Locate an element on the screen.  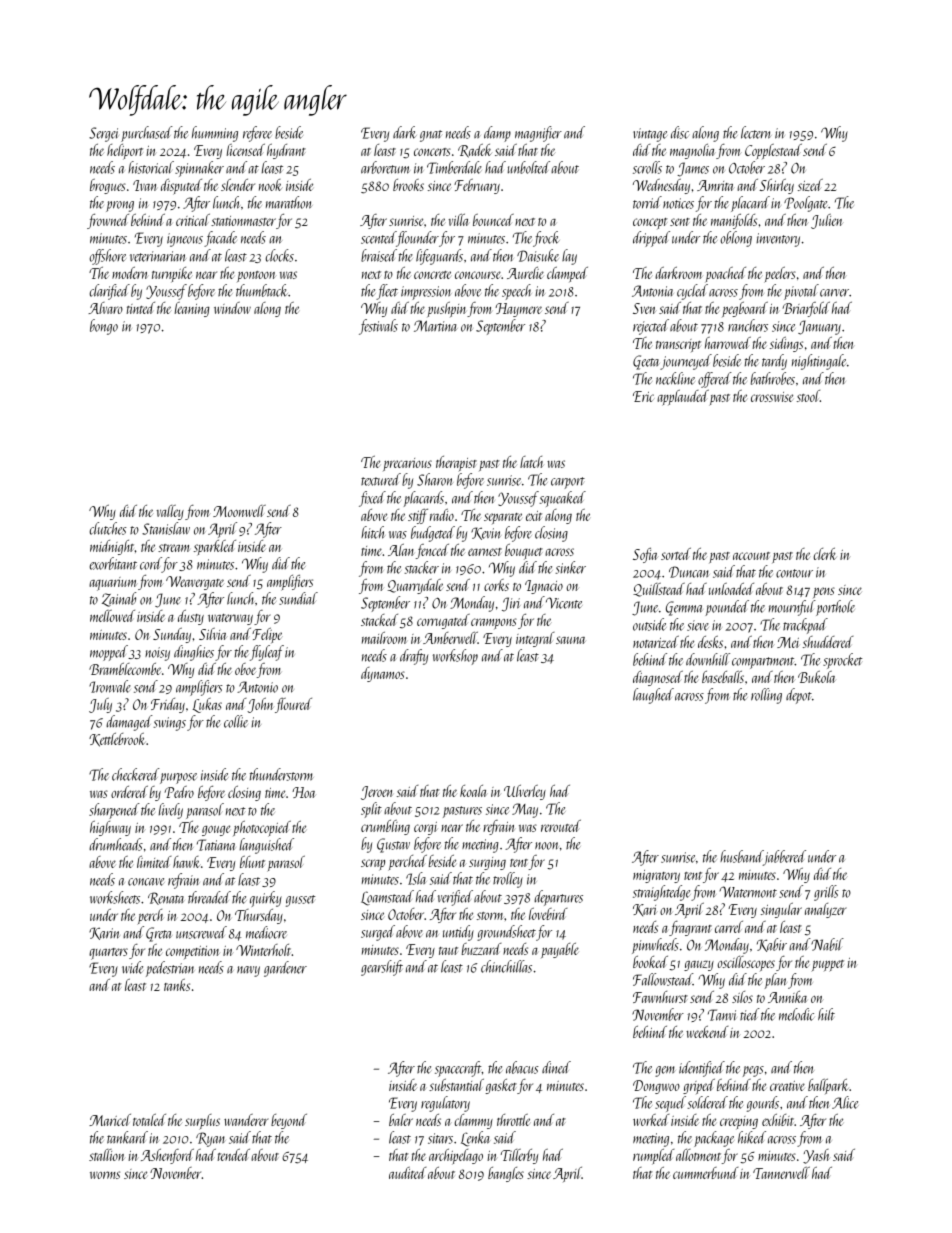
scented is located at coordinates (378, 237).
